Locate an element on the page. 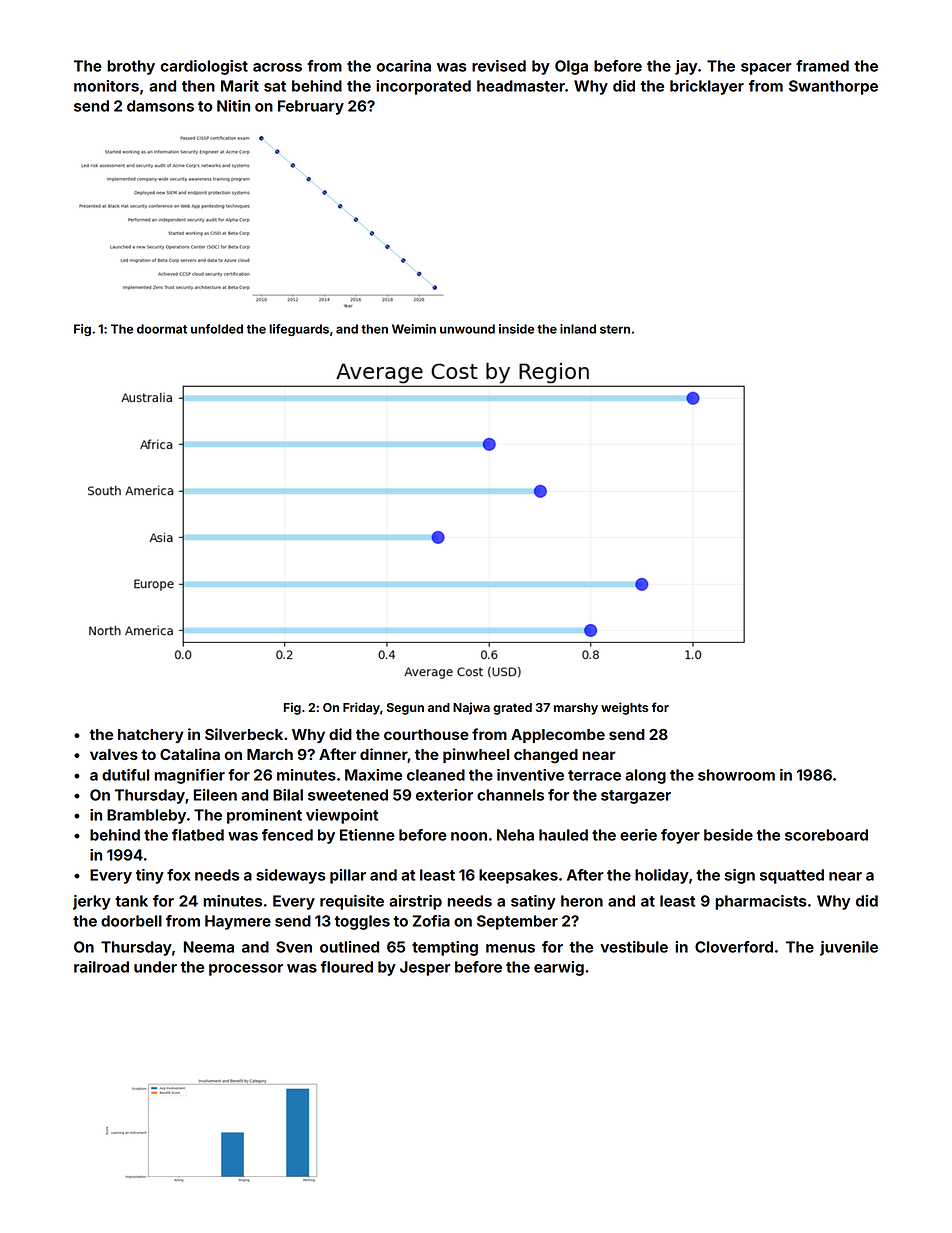  earwig is located at coordinates (559, 968).
